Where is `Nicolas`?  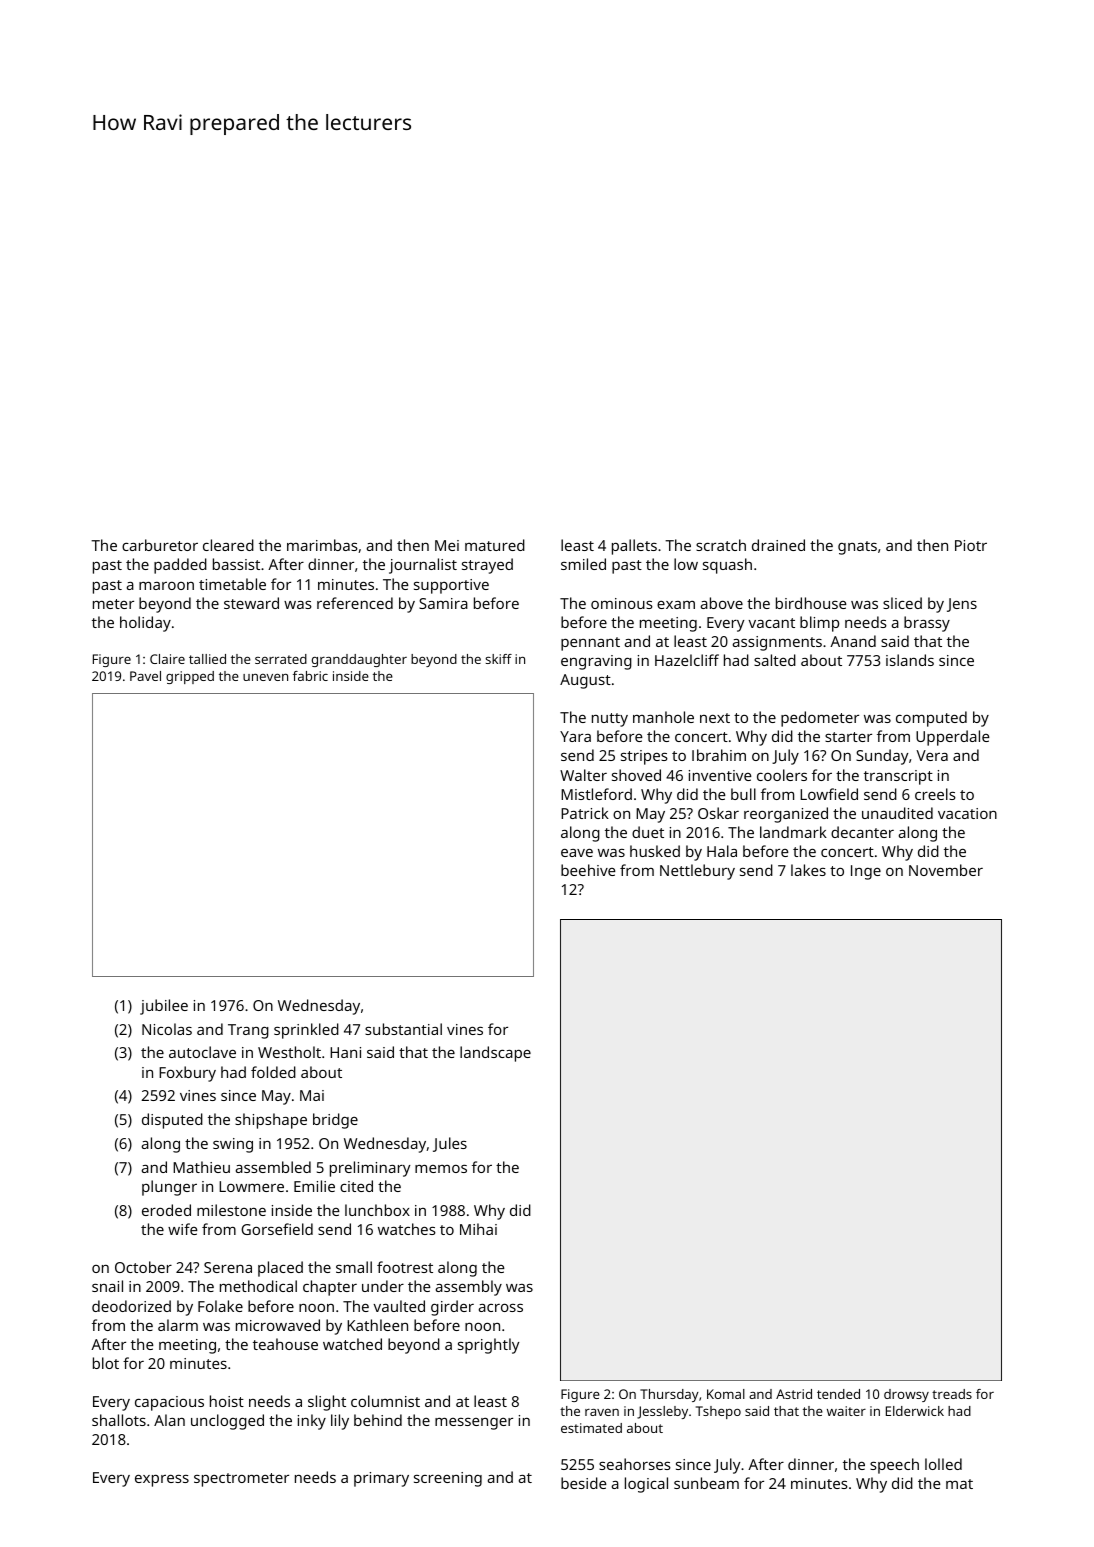
Nicolas is located at coordinates (167, 1029).
